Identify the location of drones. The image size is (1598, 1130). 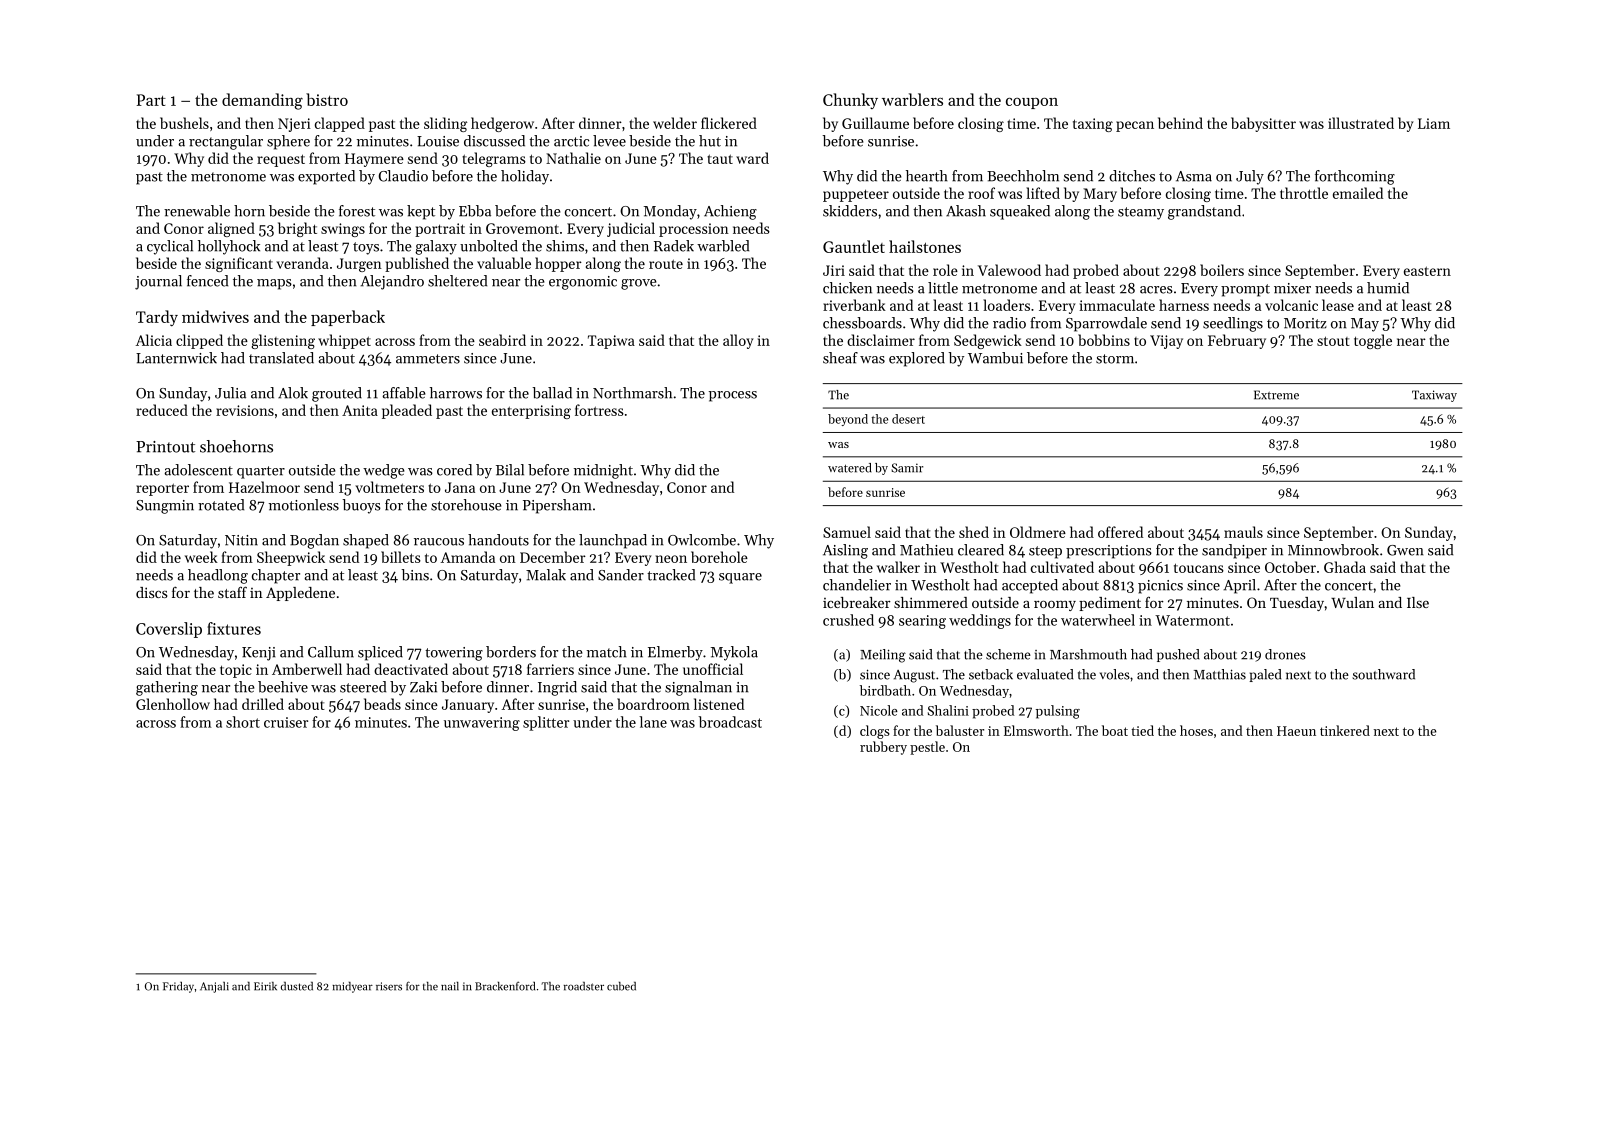
(1285, 654).
